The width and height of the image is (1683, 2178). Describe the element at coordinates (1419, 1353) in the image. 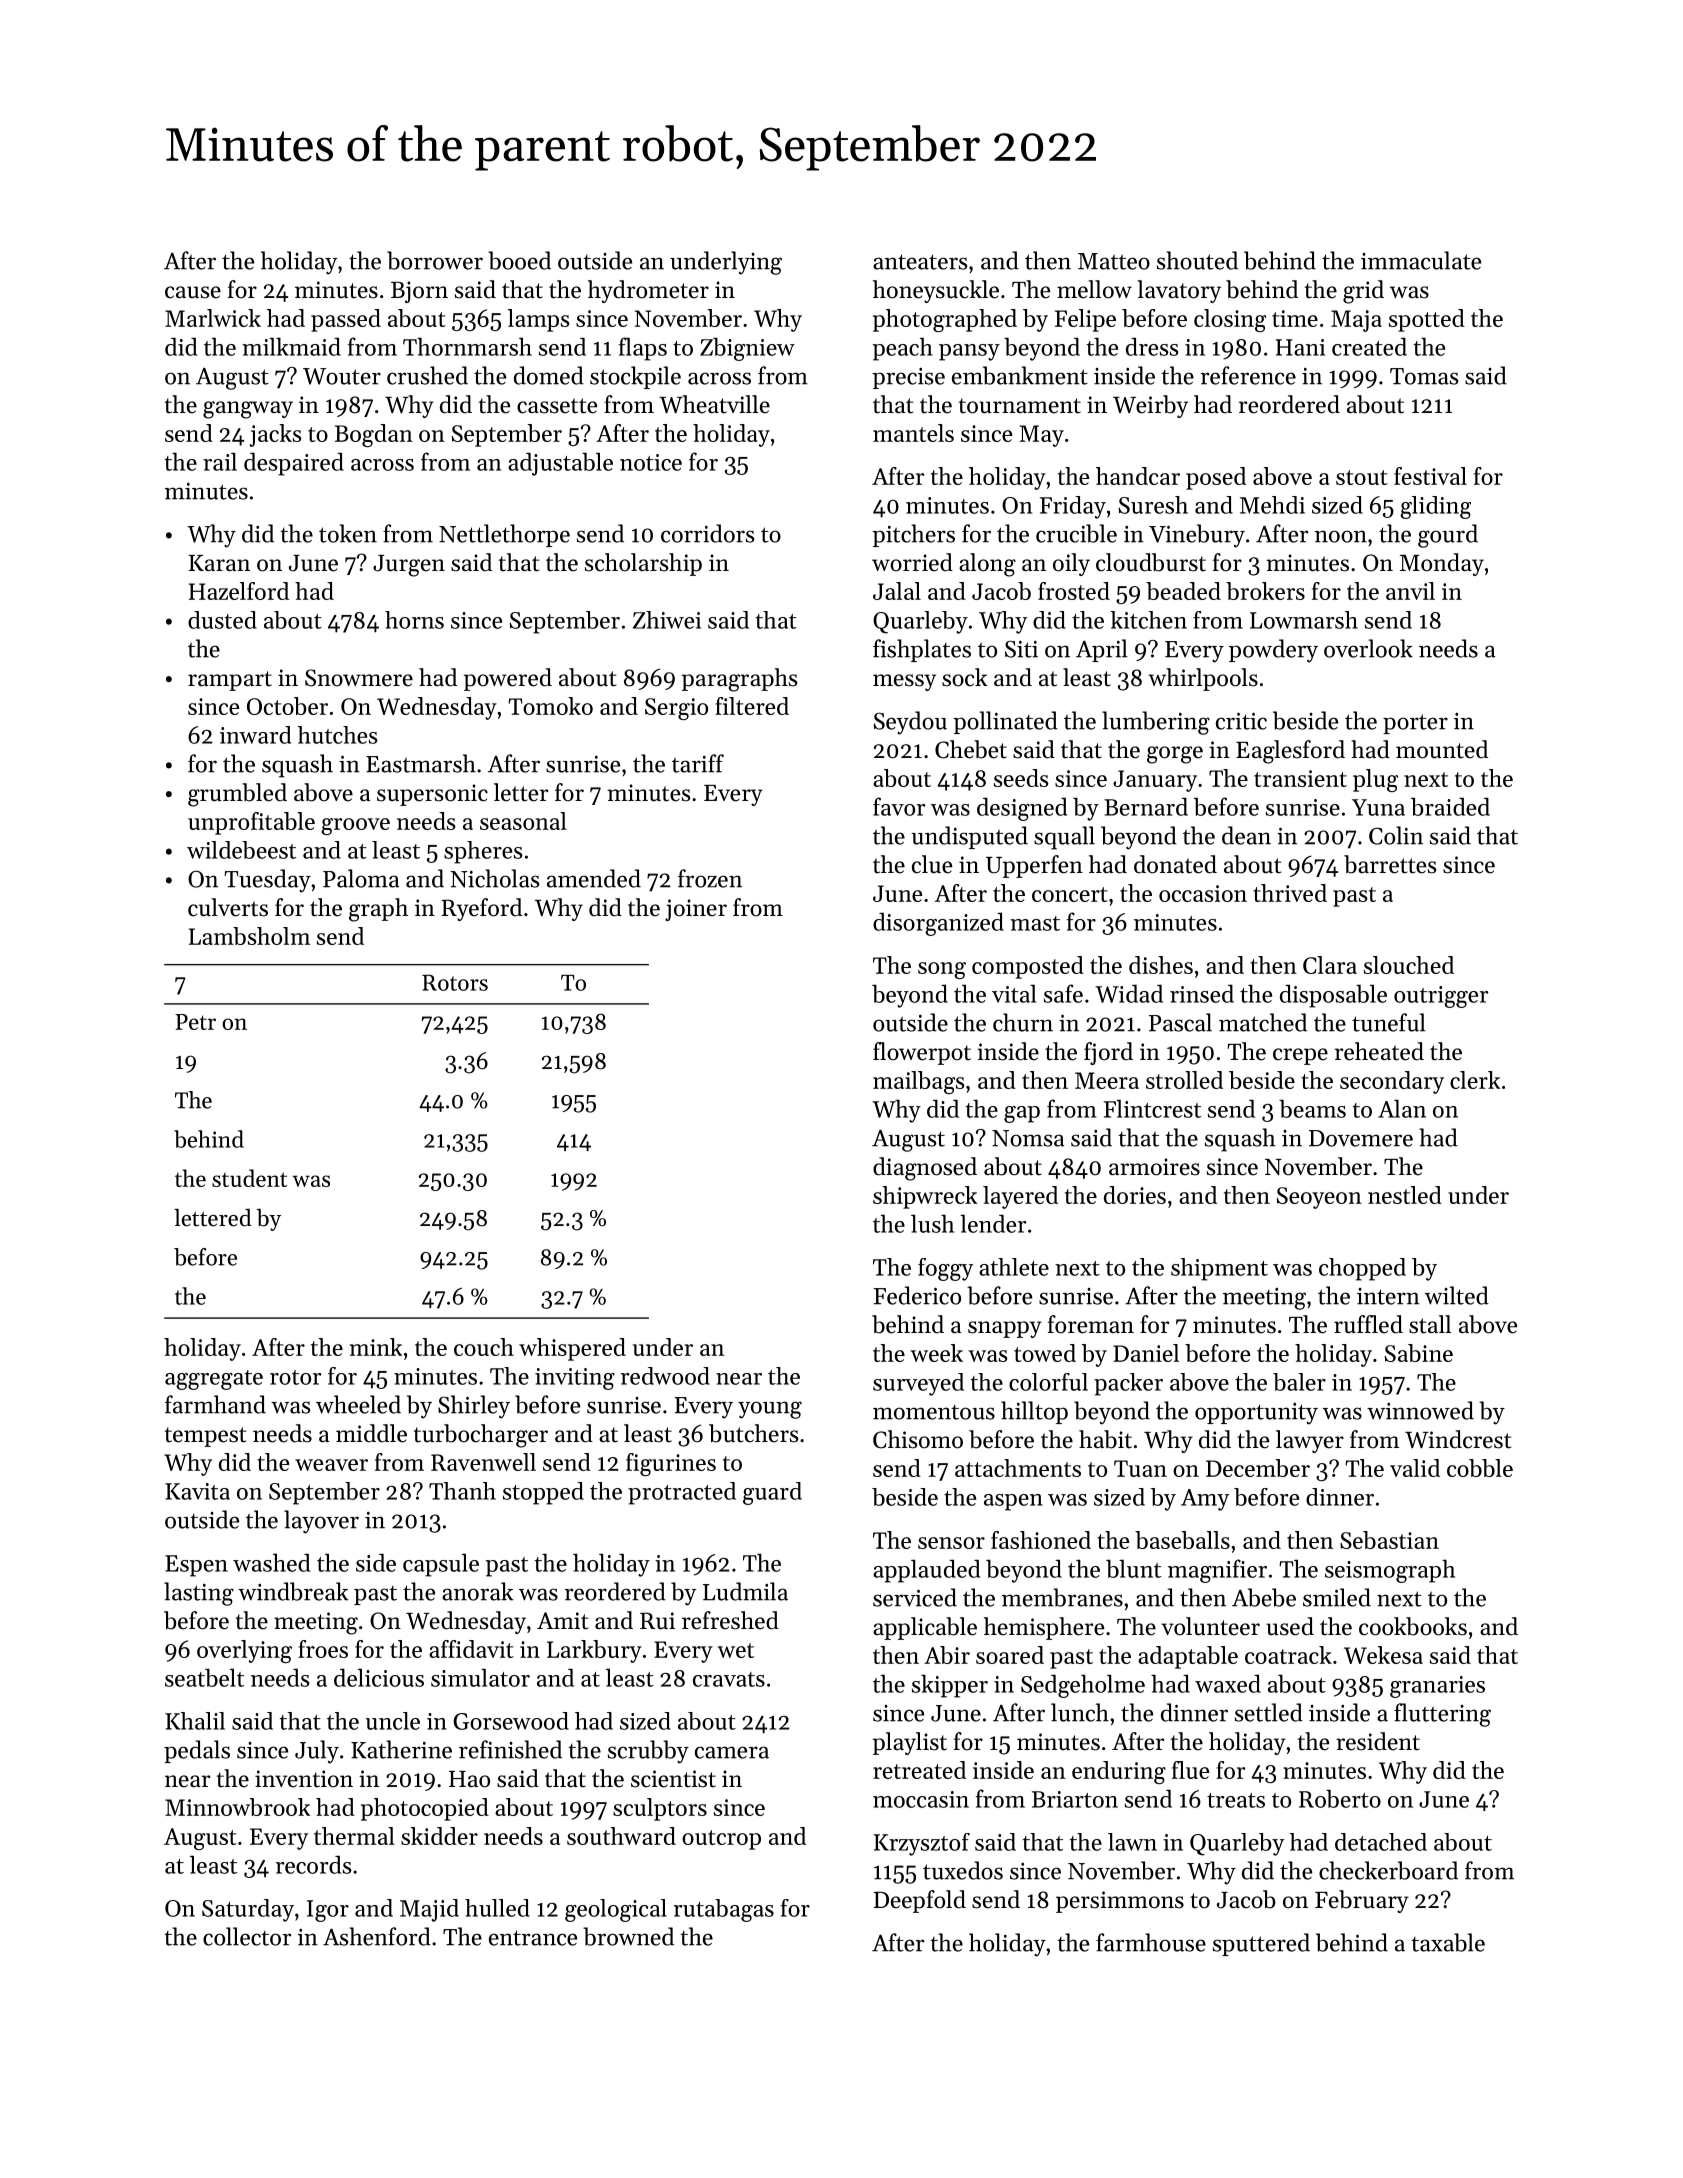

I see `Sabine` at that location.
